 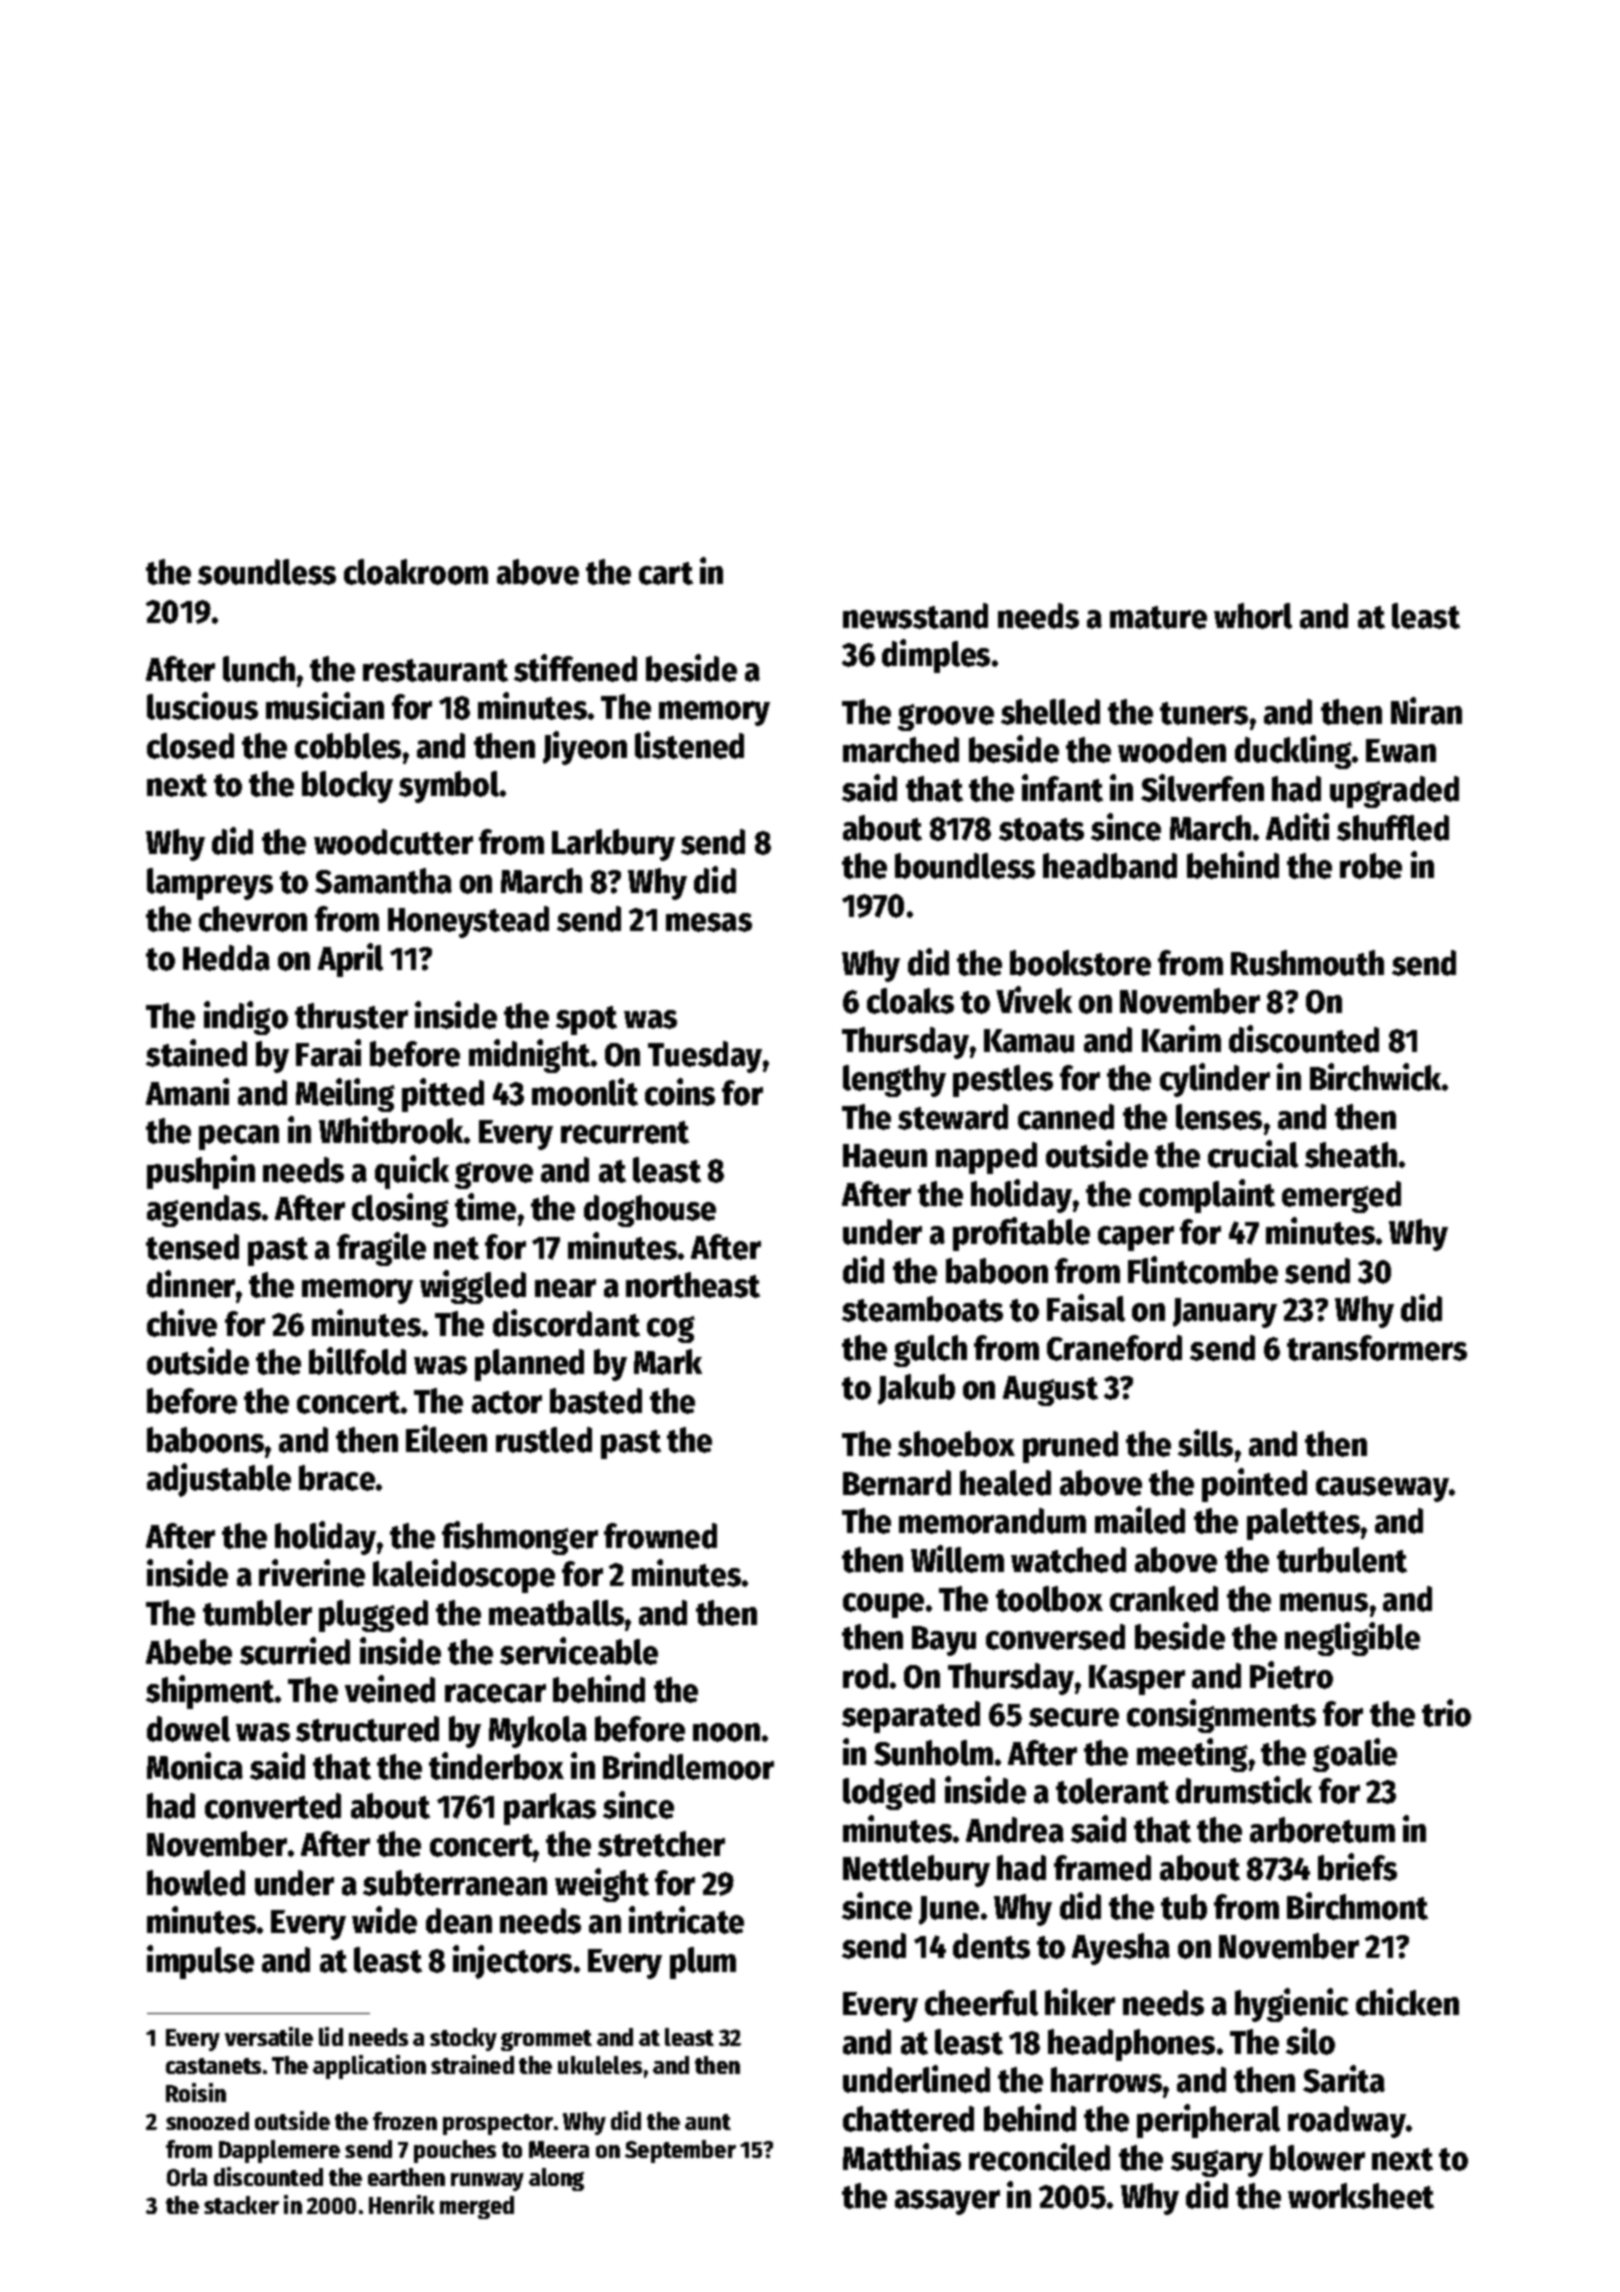 I want to click on whorl, so click(x=1253, y=616).
